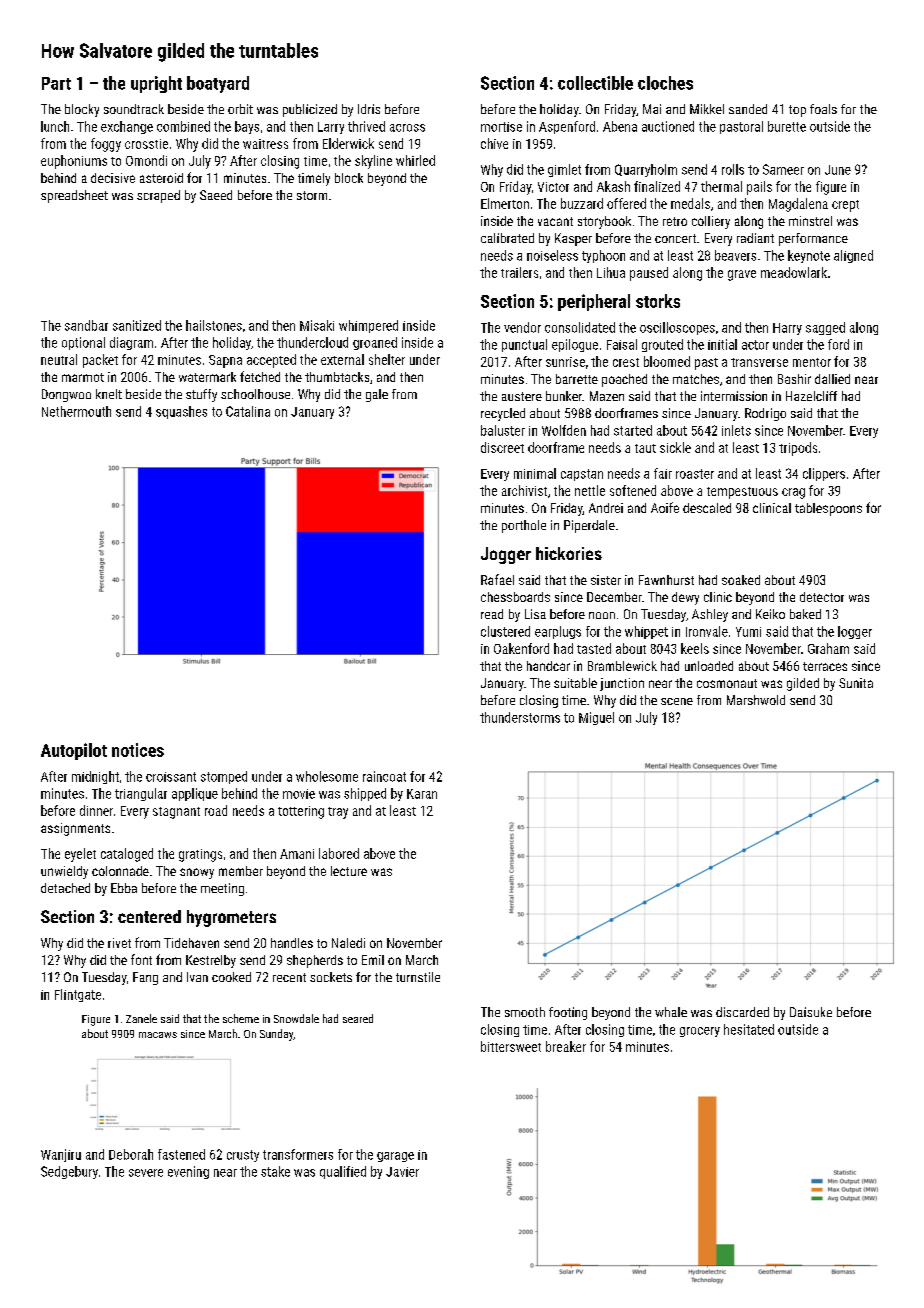 The image size is (924, 1308). What do you see at coordinates (69, 1172) in the image?
I see `Sedgebury` at bounding box center [69, 1172].
